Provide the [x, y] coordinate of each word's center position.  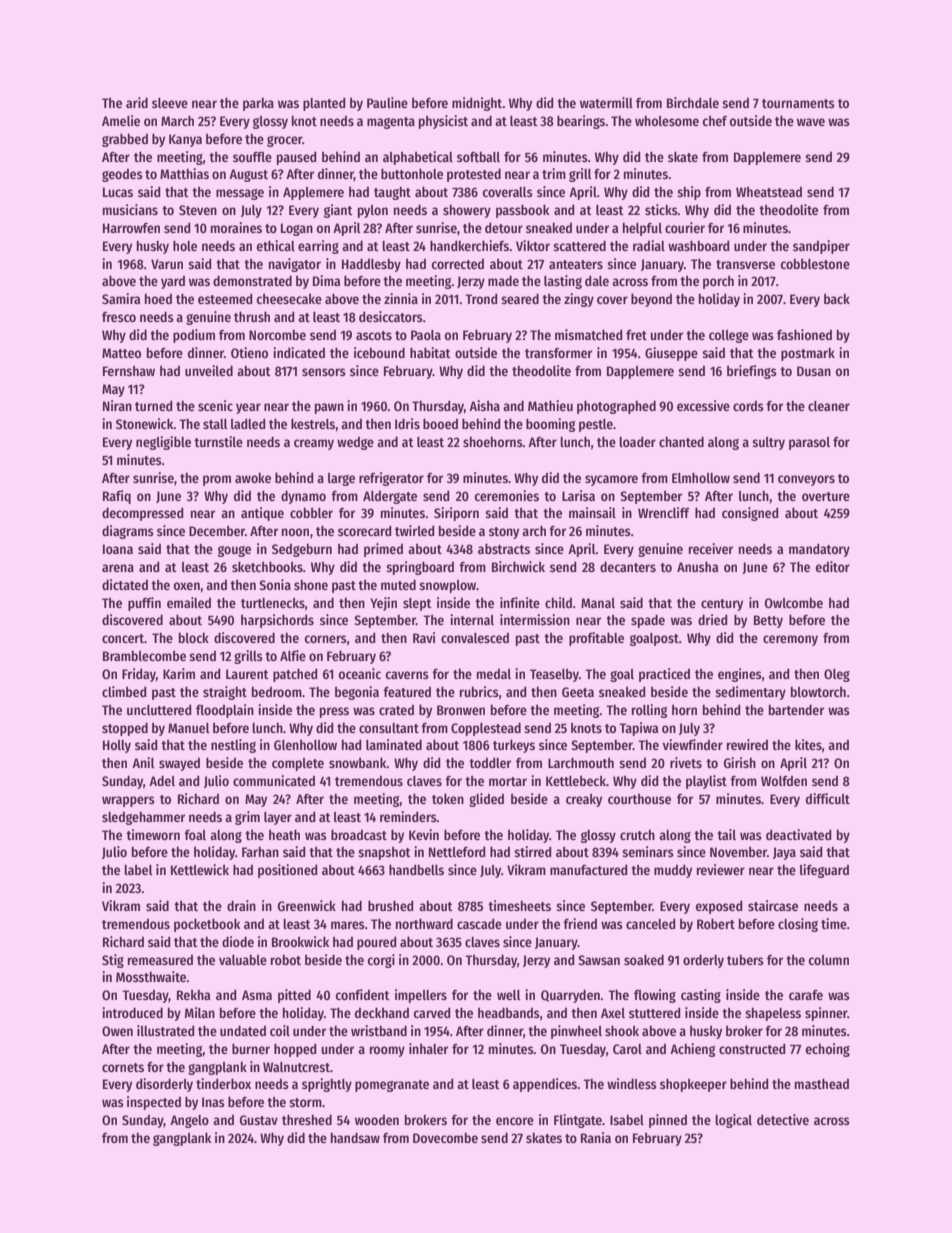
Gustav [259, 1120]
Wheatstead [769, 191]
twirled [415, 530]
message [240, 194]
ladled [248, 424]
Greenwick [307, 905]
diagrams [128, 532]
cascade [479, 924]
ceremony [790, 640]
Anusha [697, 566]
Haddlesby [371, 265]
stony [504, 533]
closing [798, 925]
